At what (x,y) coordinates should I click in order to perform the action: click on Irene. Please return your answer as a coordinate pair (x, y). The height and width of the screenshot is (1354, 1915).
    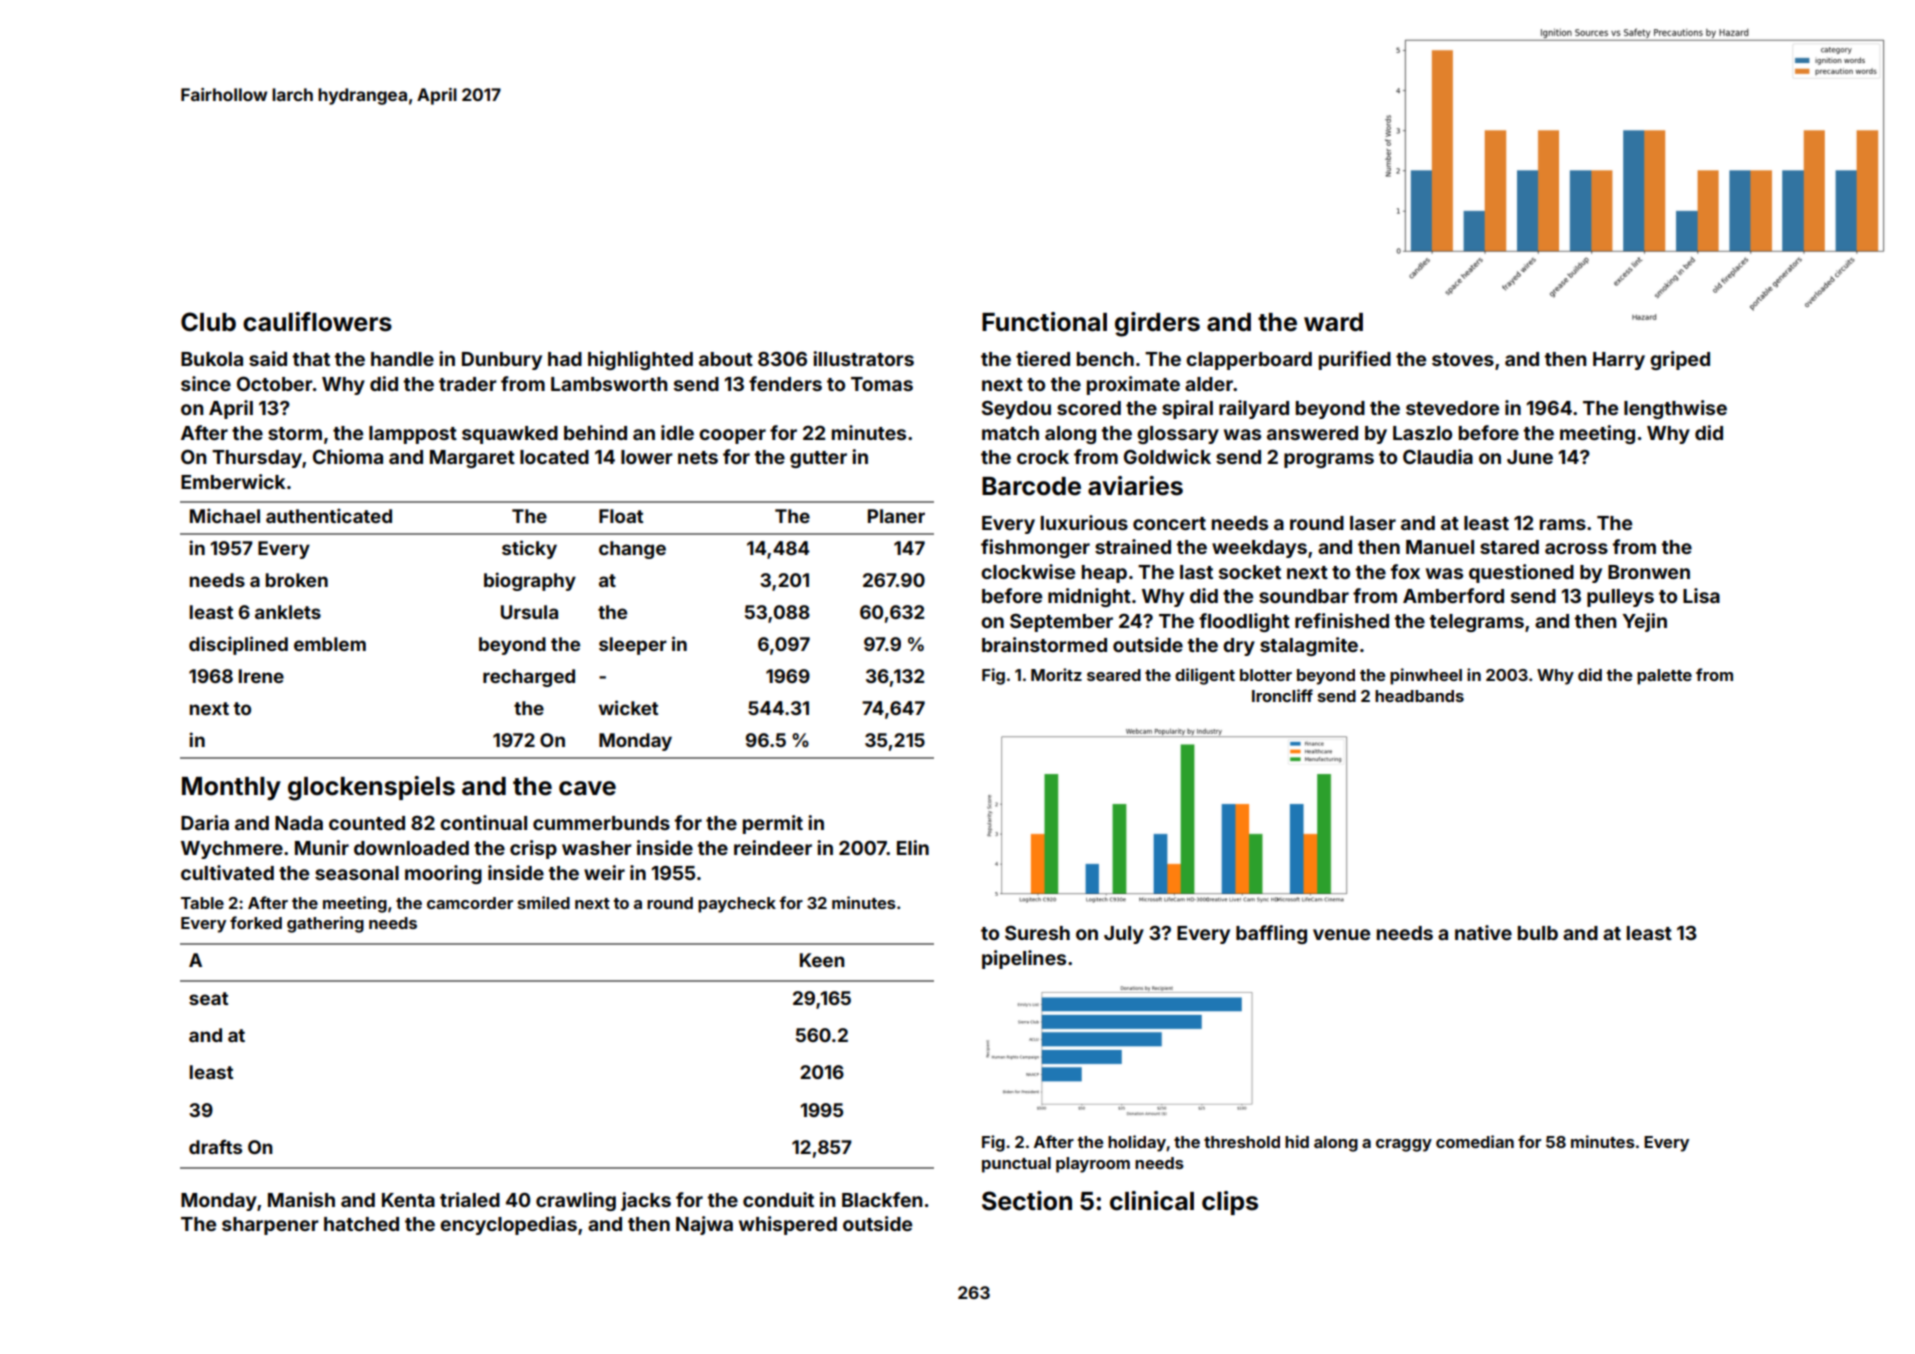
    Looking at the image, I should click on (261, 676).
